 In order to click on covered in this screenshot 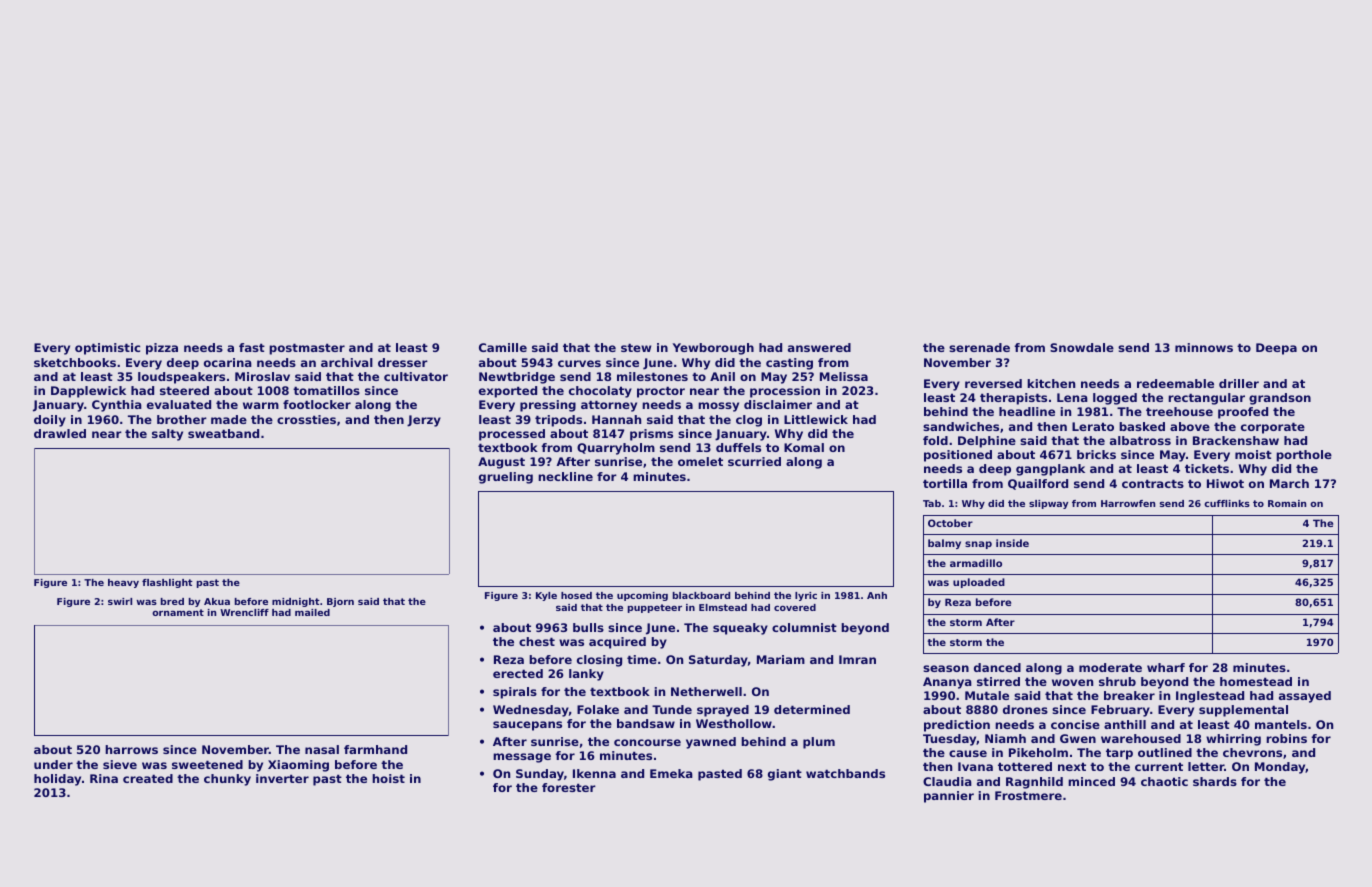, I will do `click(795, 607)`.
